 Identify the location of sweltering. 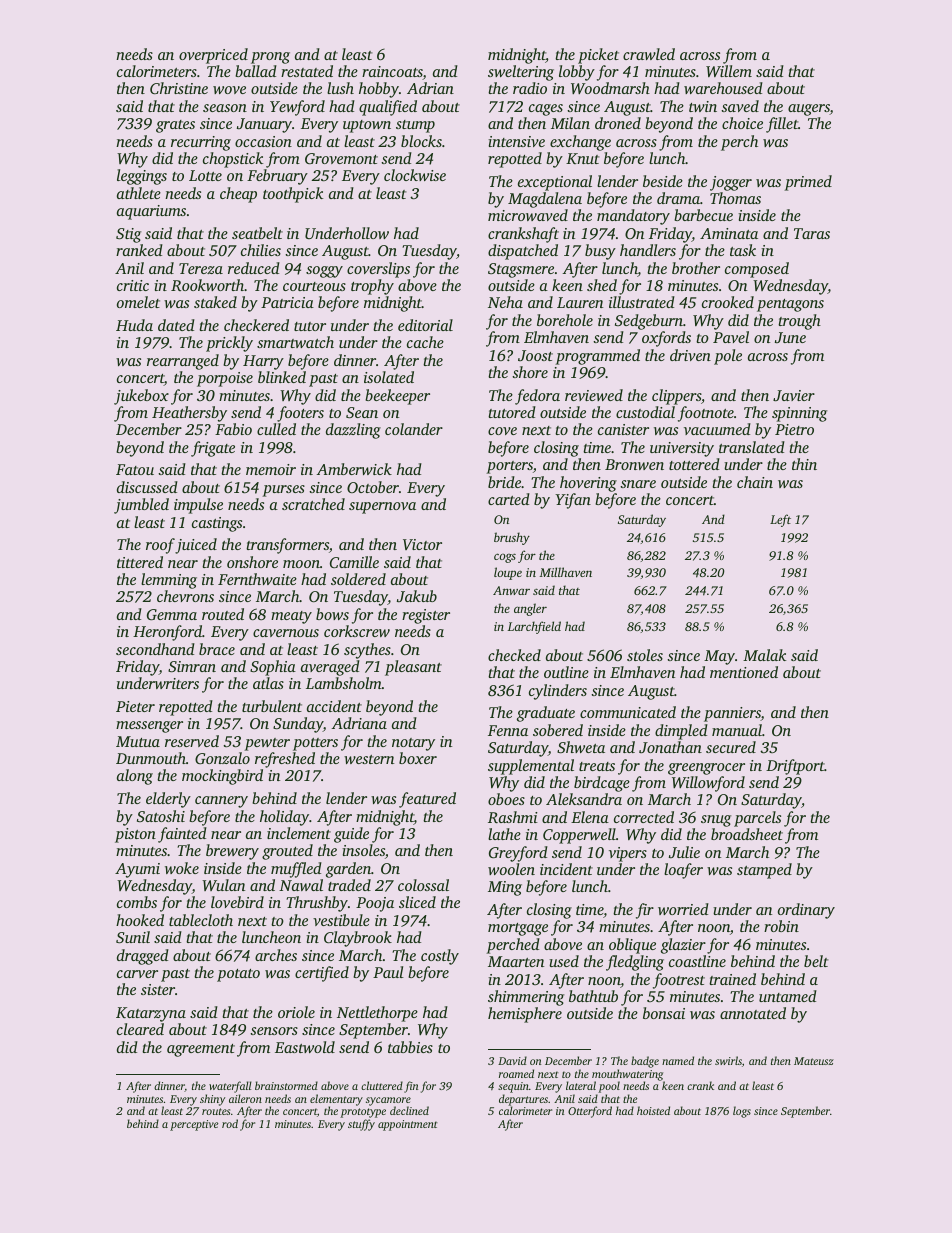
(521, 73).
